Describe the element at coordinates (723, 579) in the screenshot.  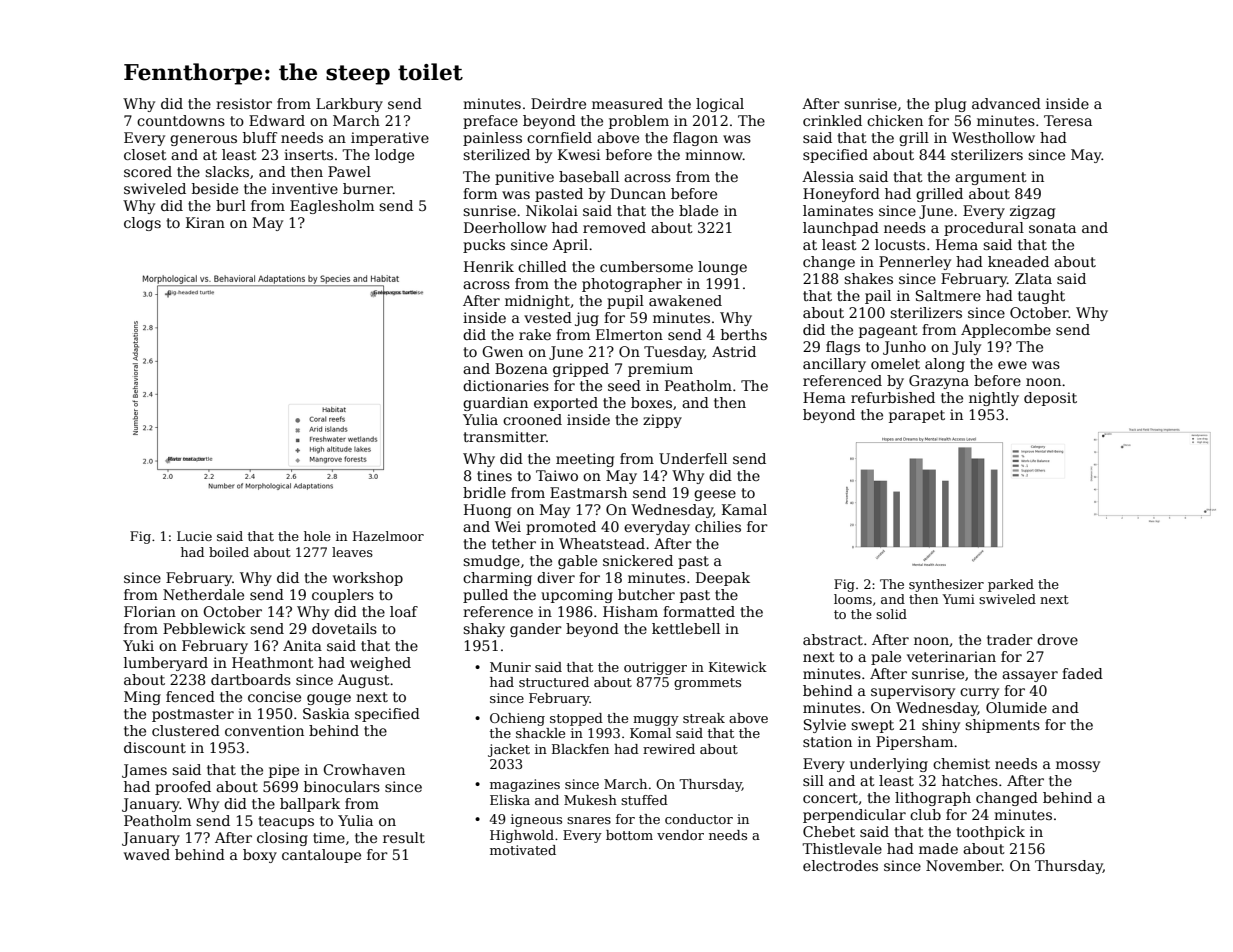
I see `Deepak` at that location.
